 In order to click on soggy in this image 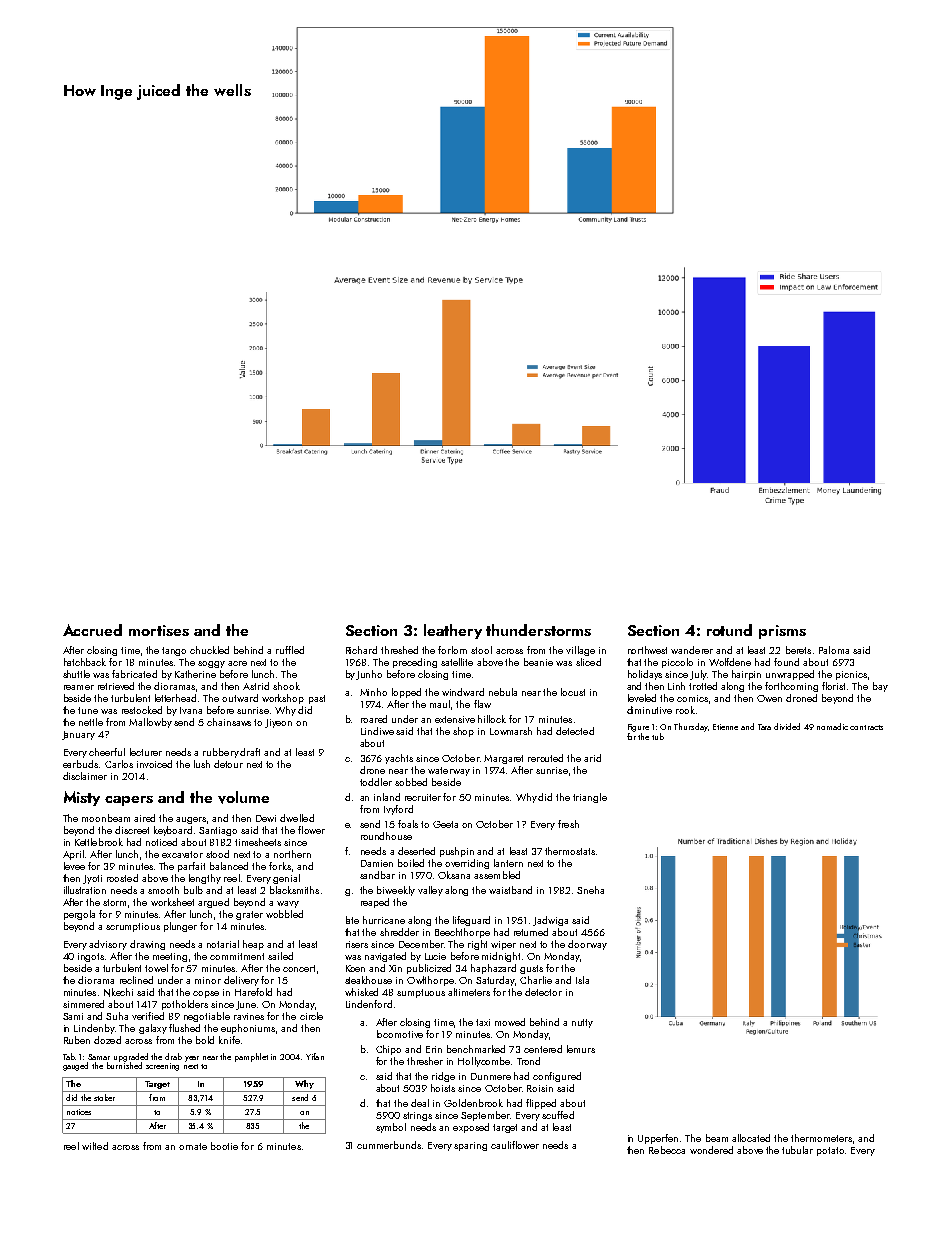, I will do `click(211, 664)`.
